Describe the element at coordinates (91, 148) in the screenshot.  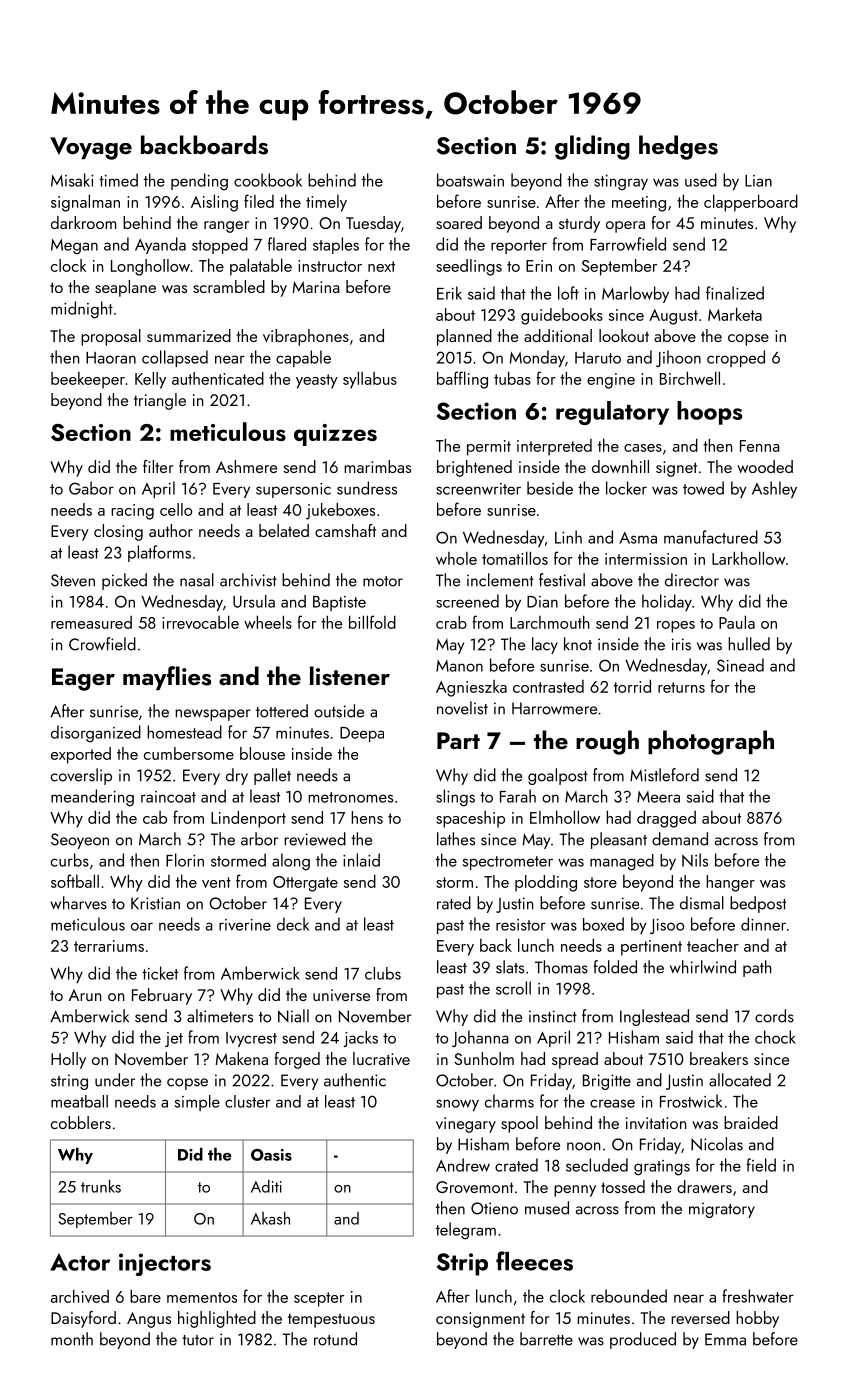
I see `Voyage` at that location.
